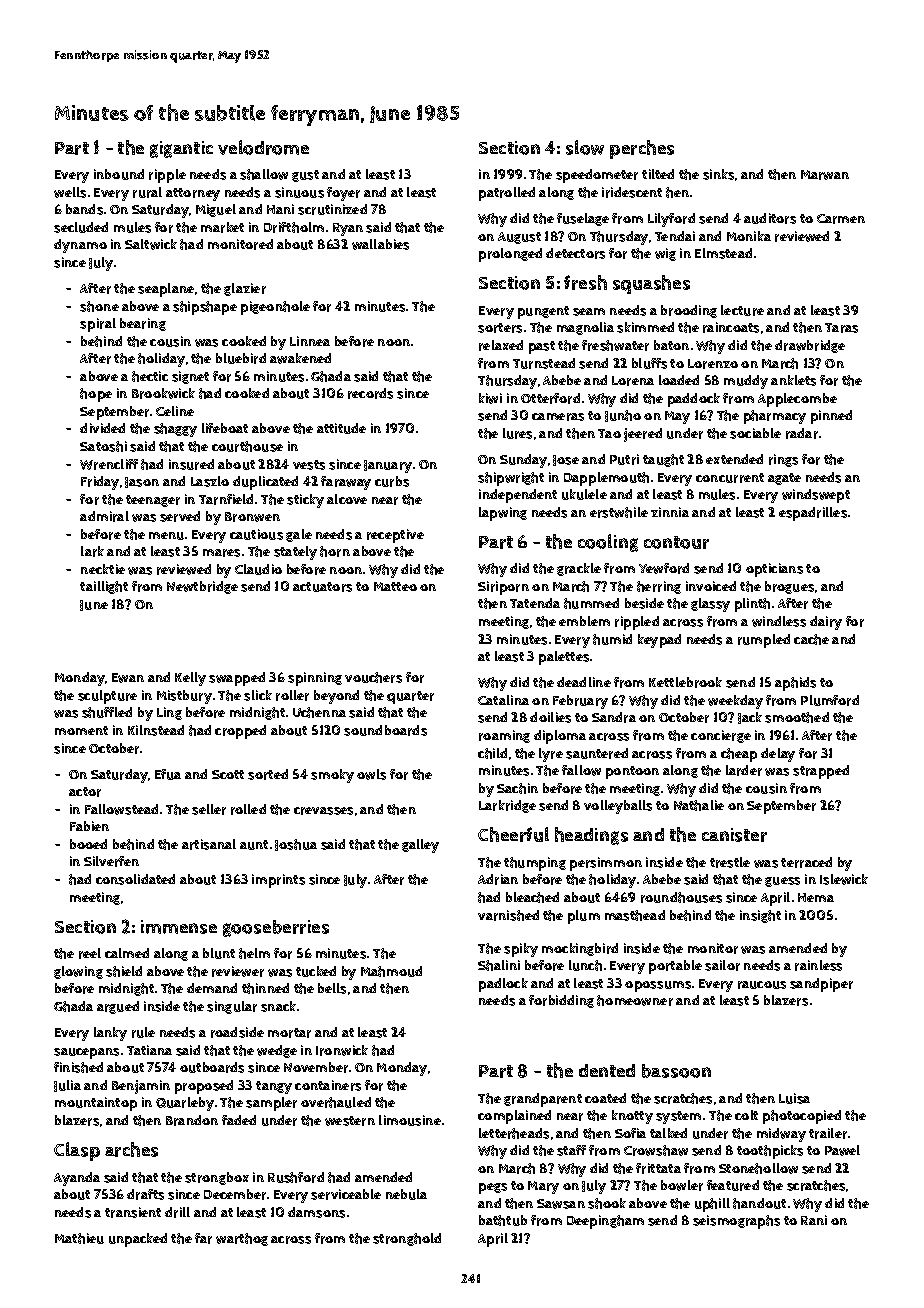  I want to click on receptive, so click(395, 536).
